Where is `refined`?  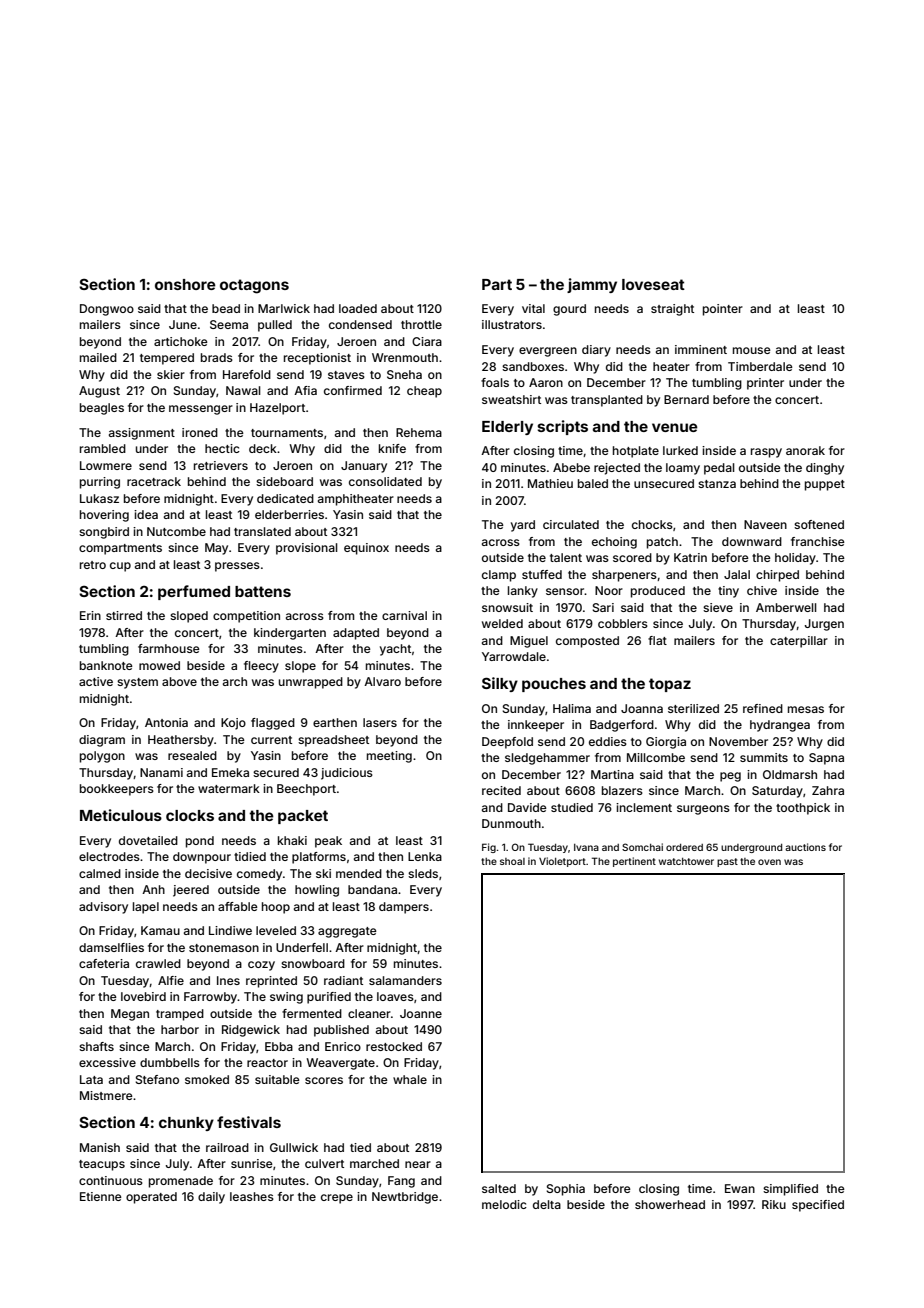 refined is located at coordinates (763, 708).
